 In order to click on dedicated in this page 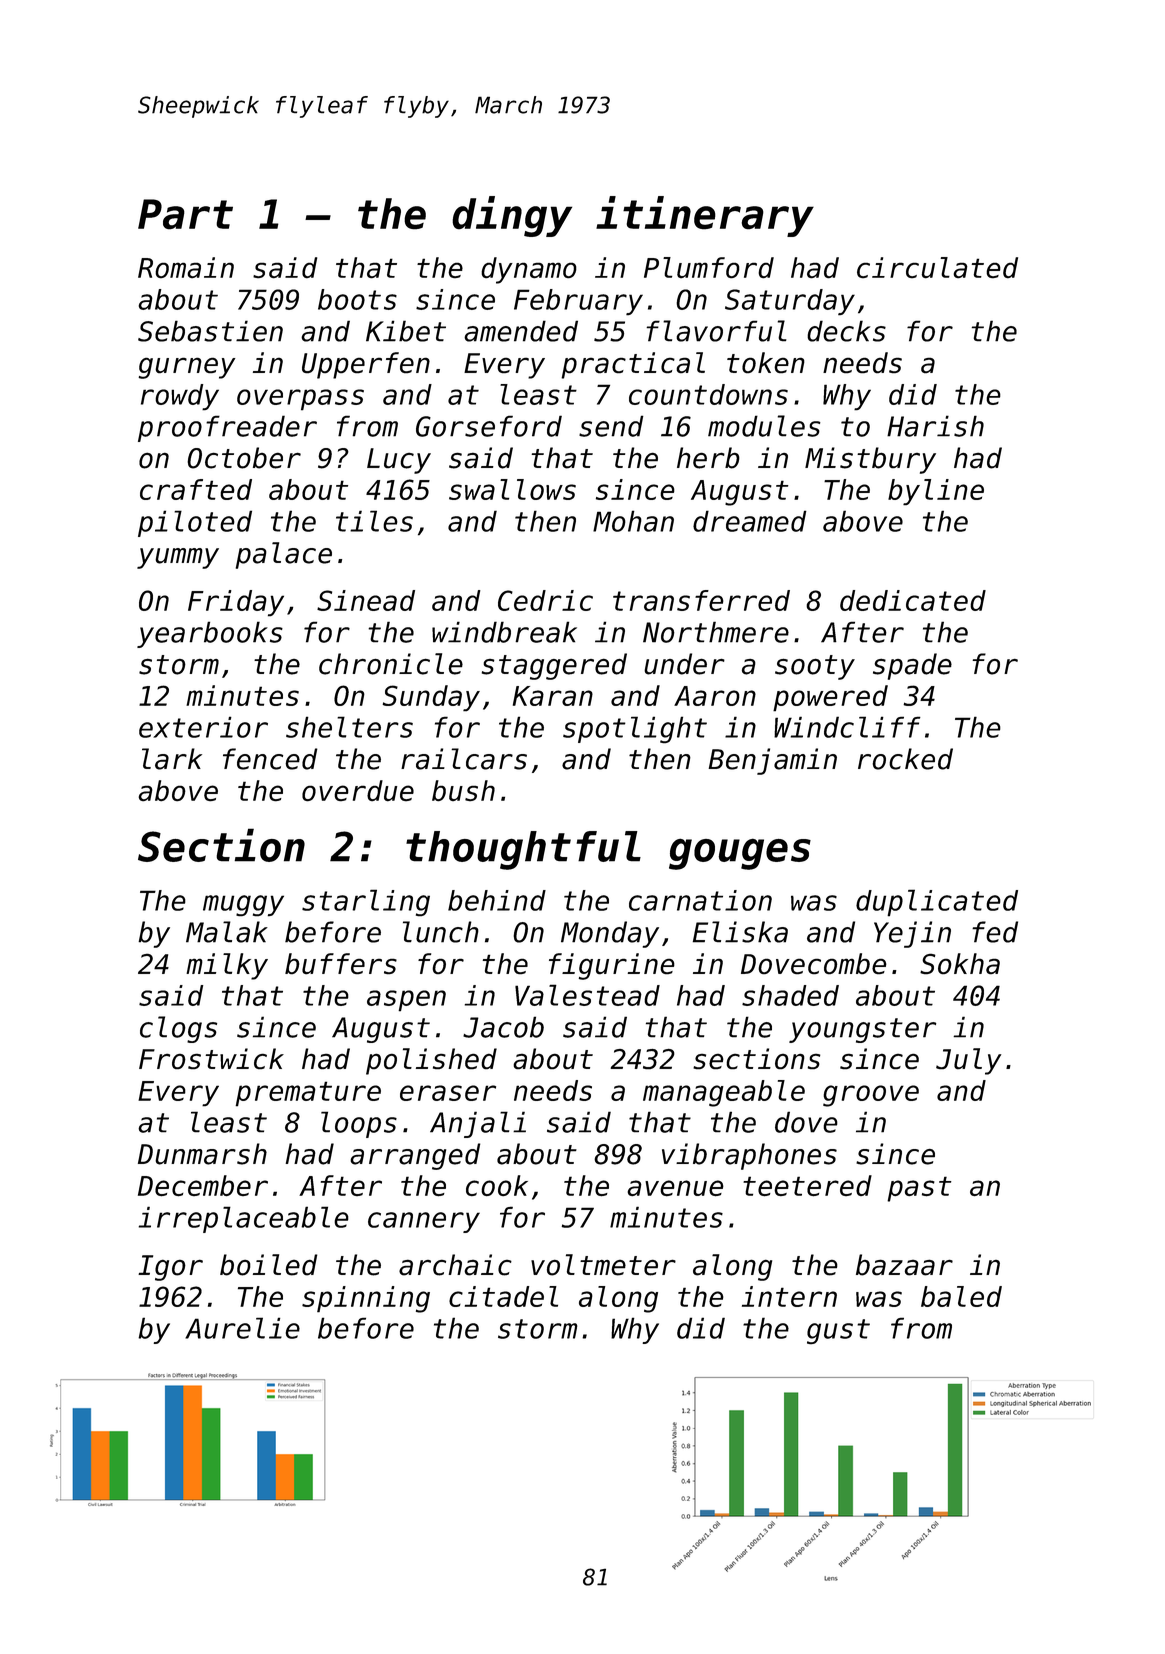, I will do `click(913, 600)`.
